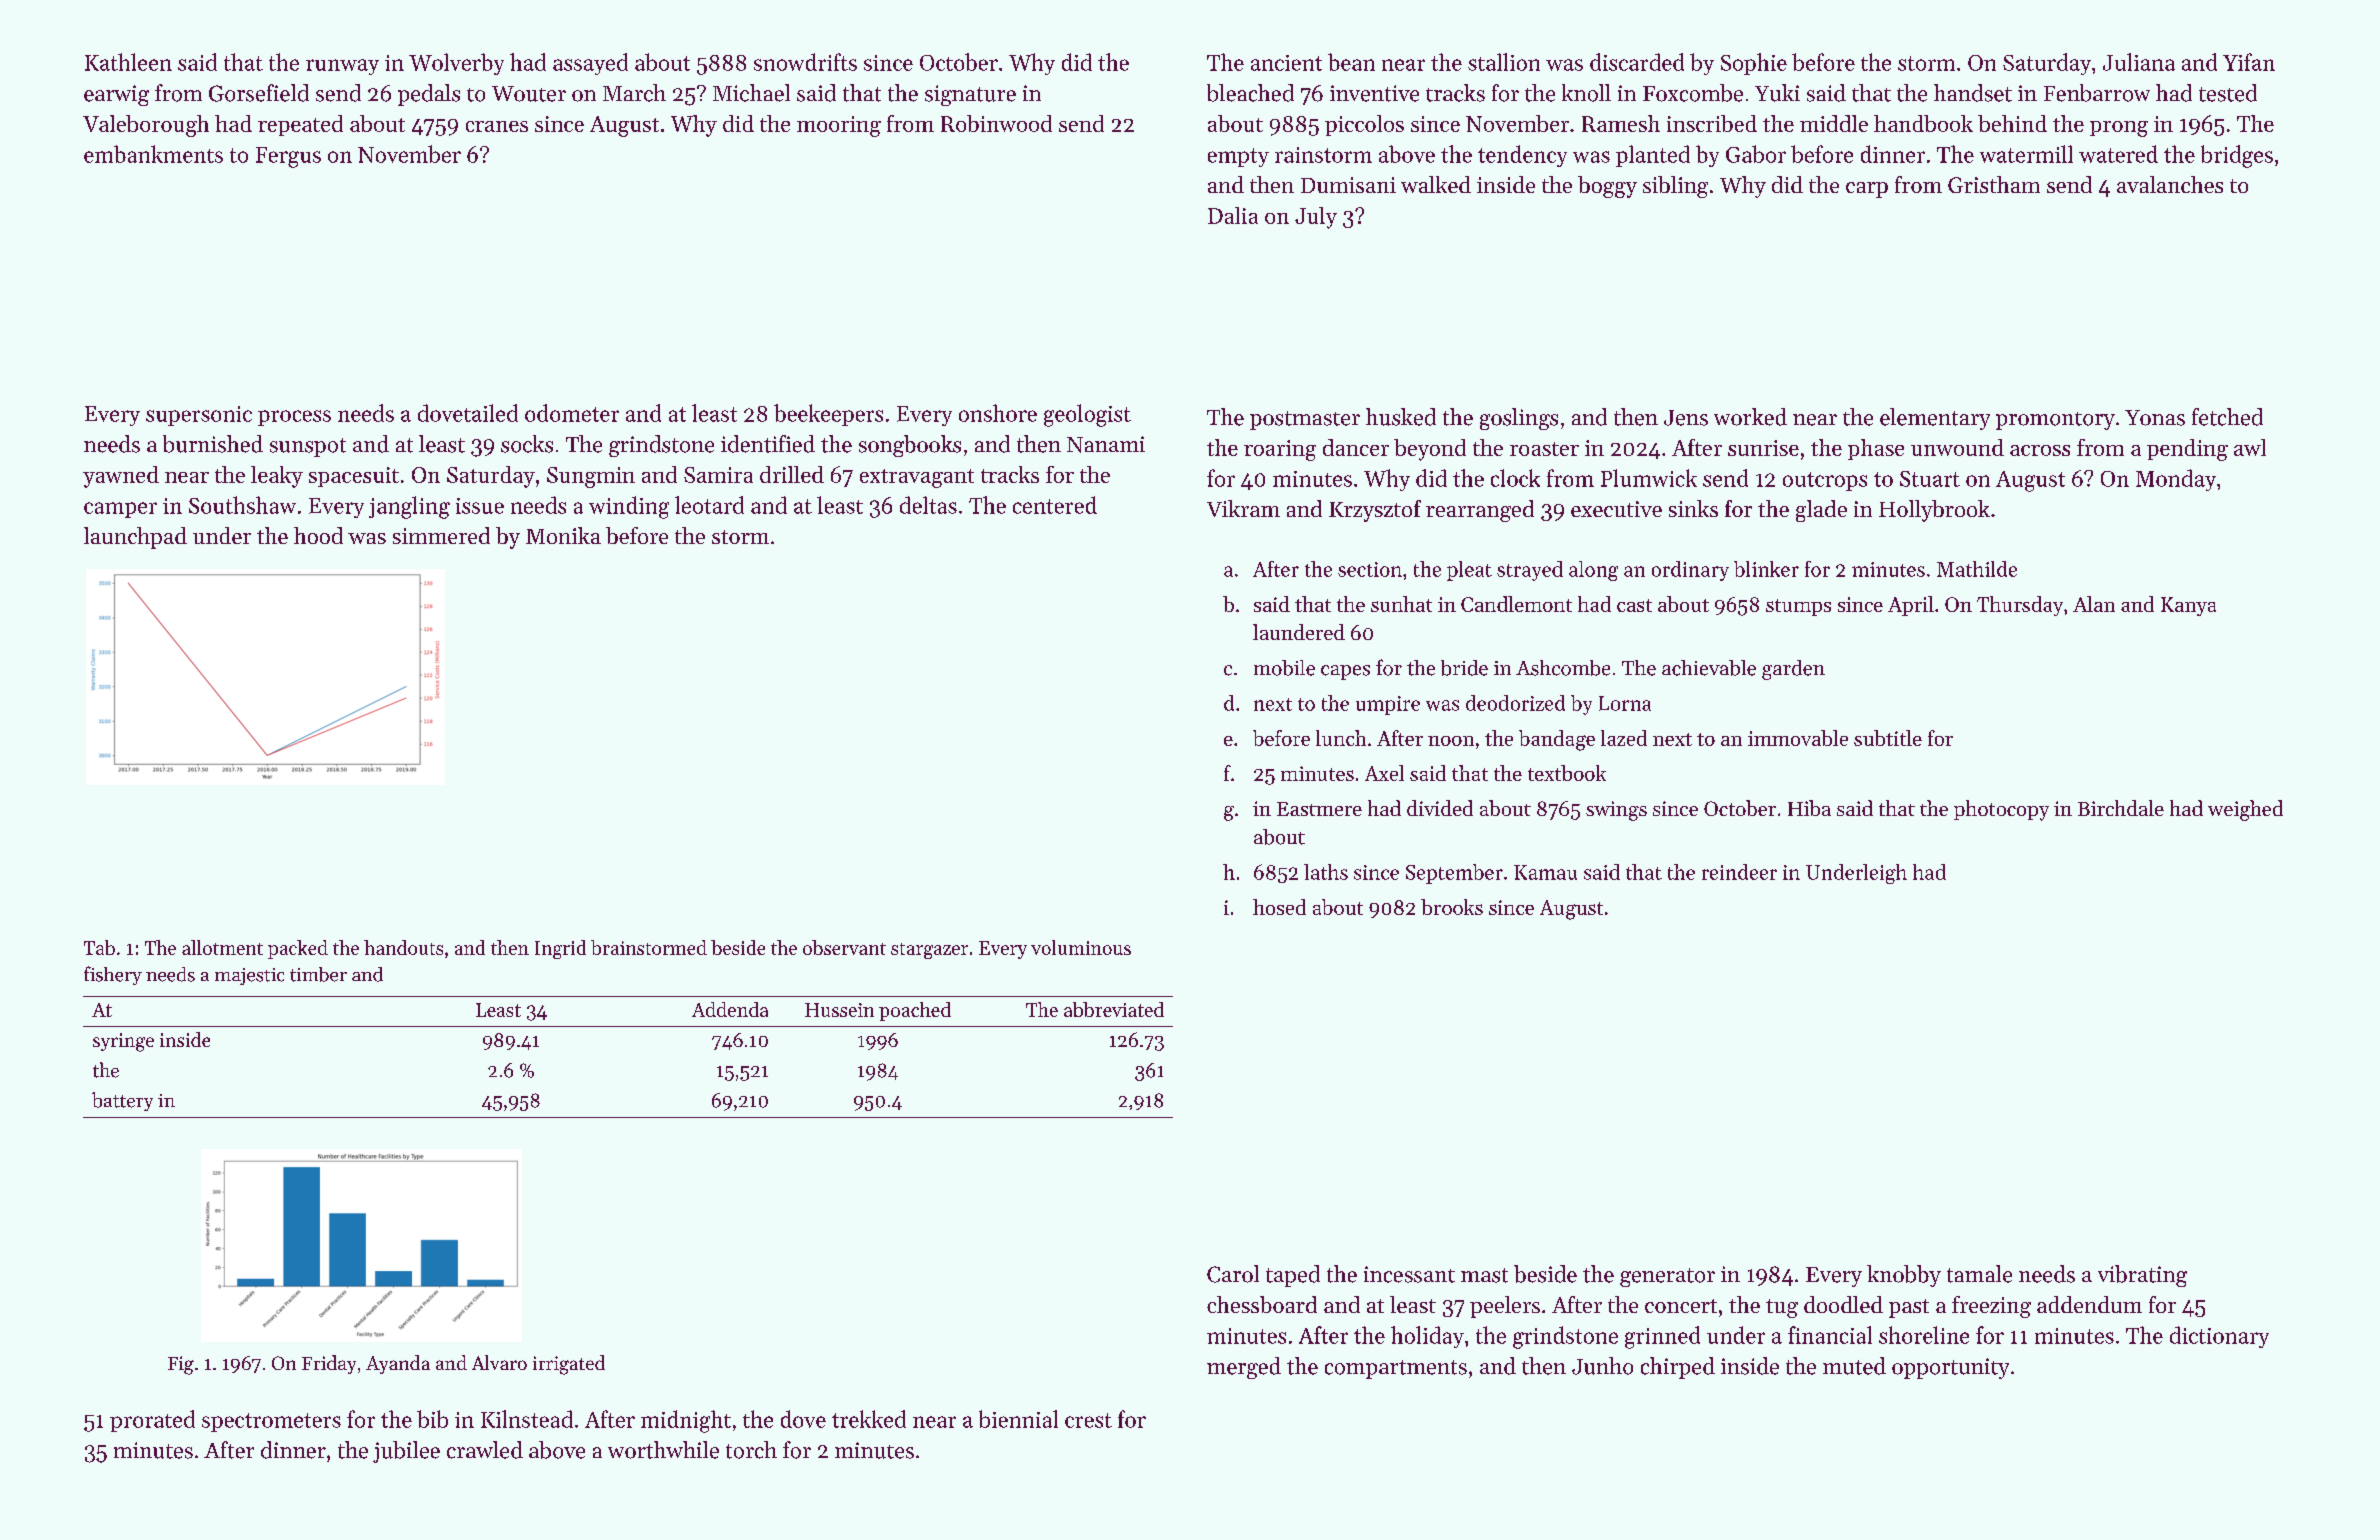  What do you see at coordinates (805, 62) in the screenshot?
I see `snowdrifts` at bounding box center [805, 62].
